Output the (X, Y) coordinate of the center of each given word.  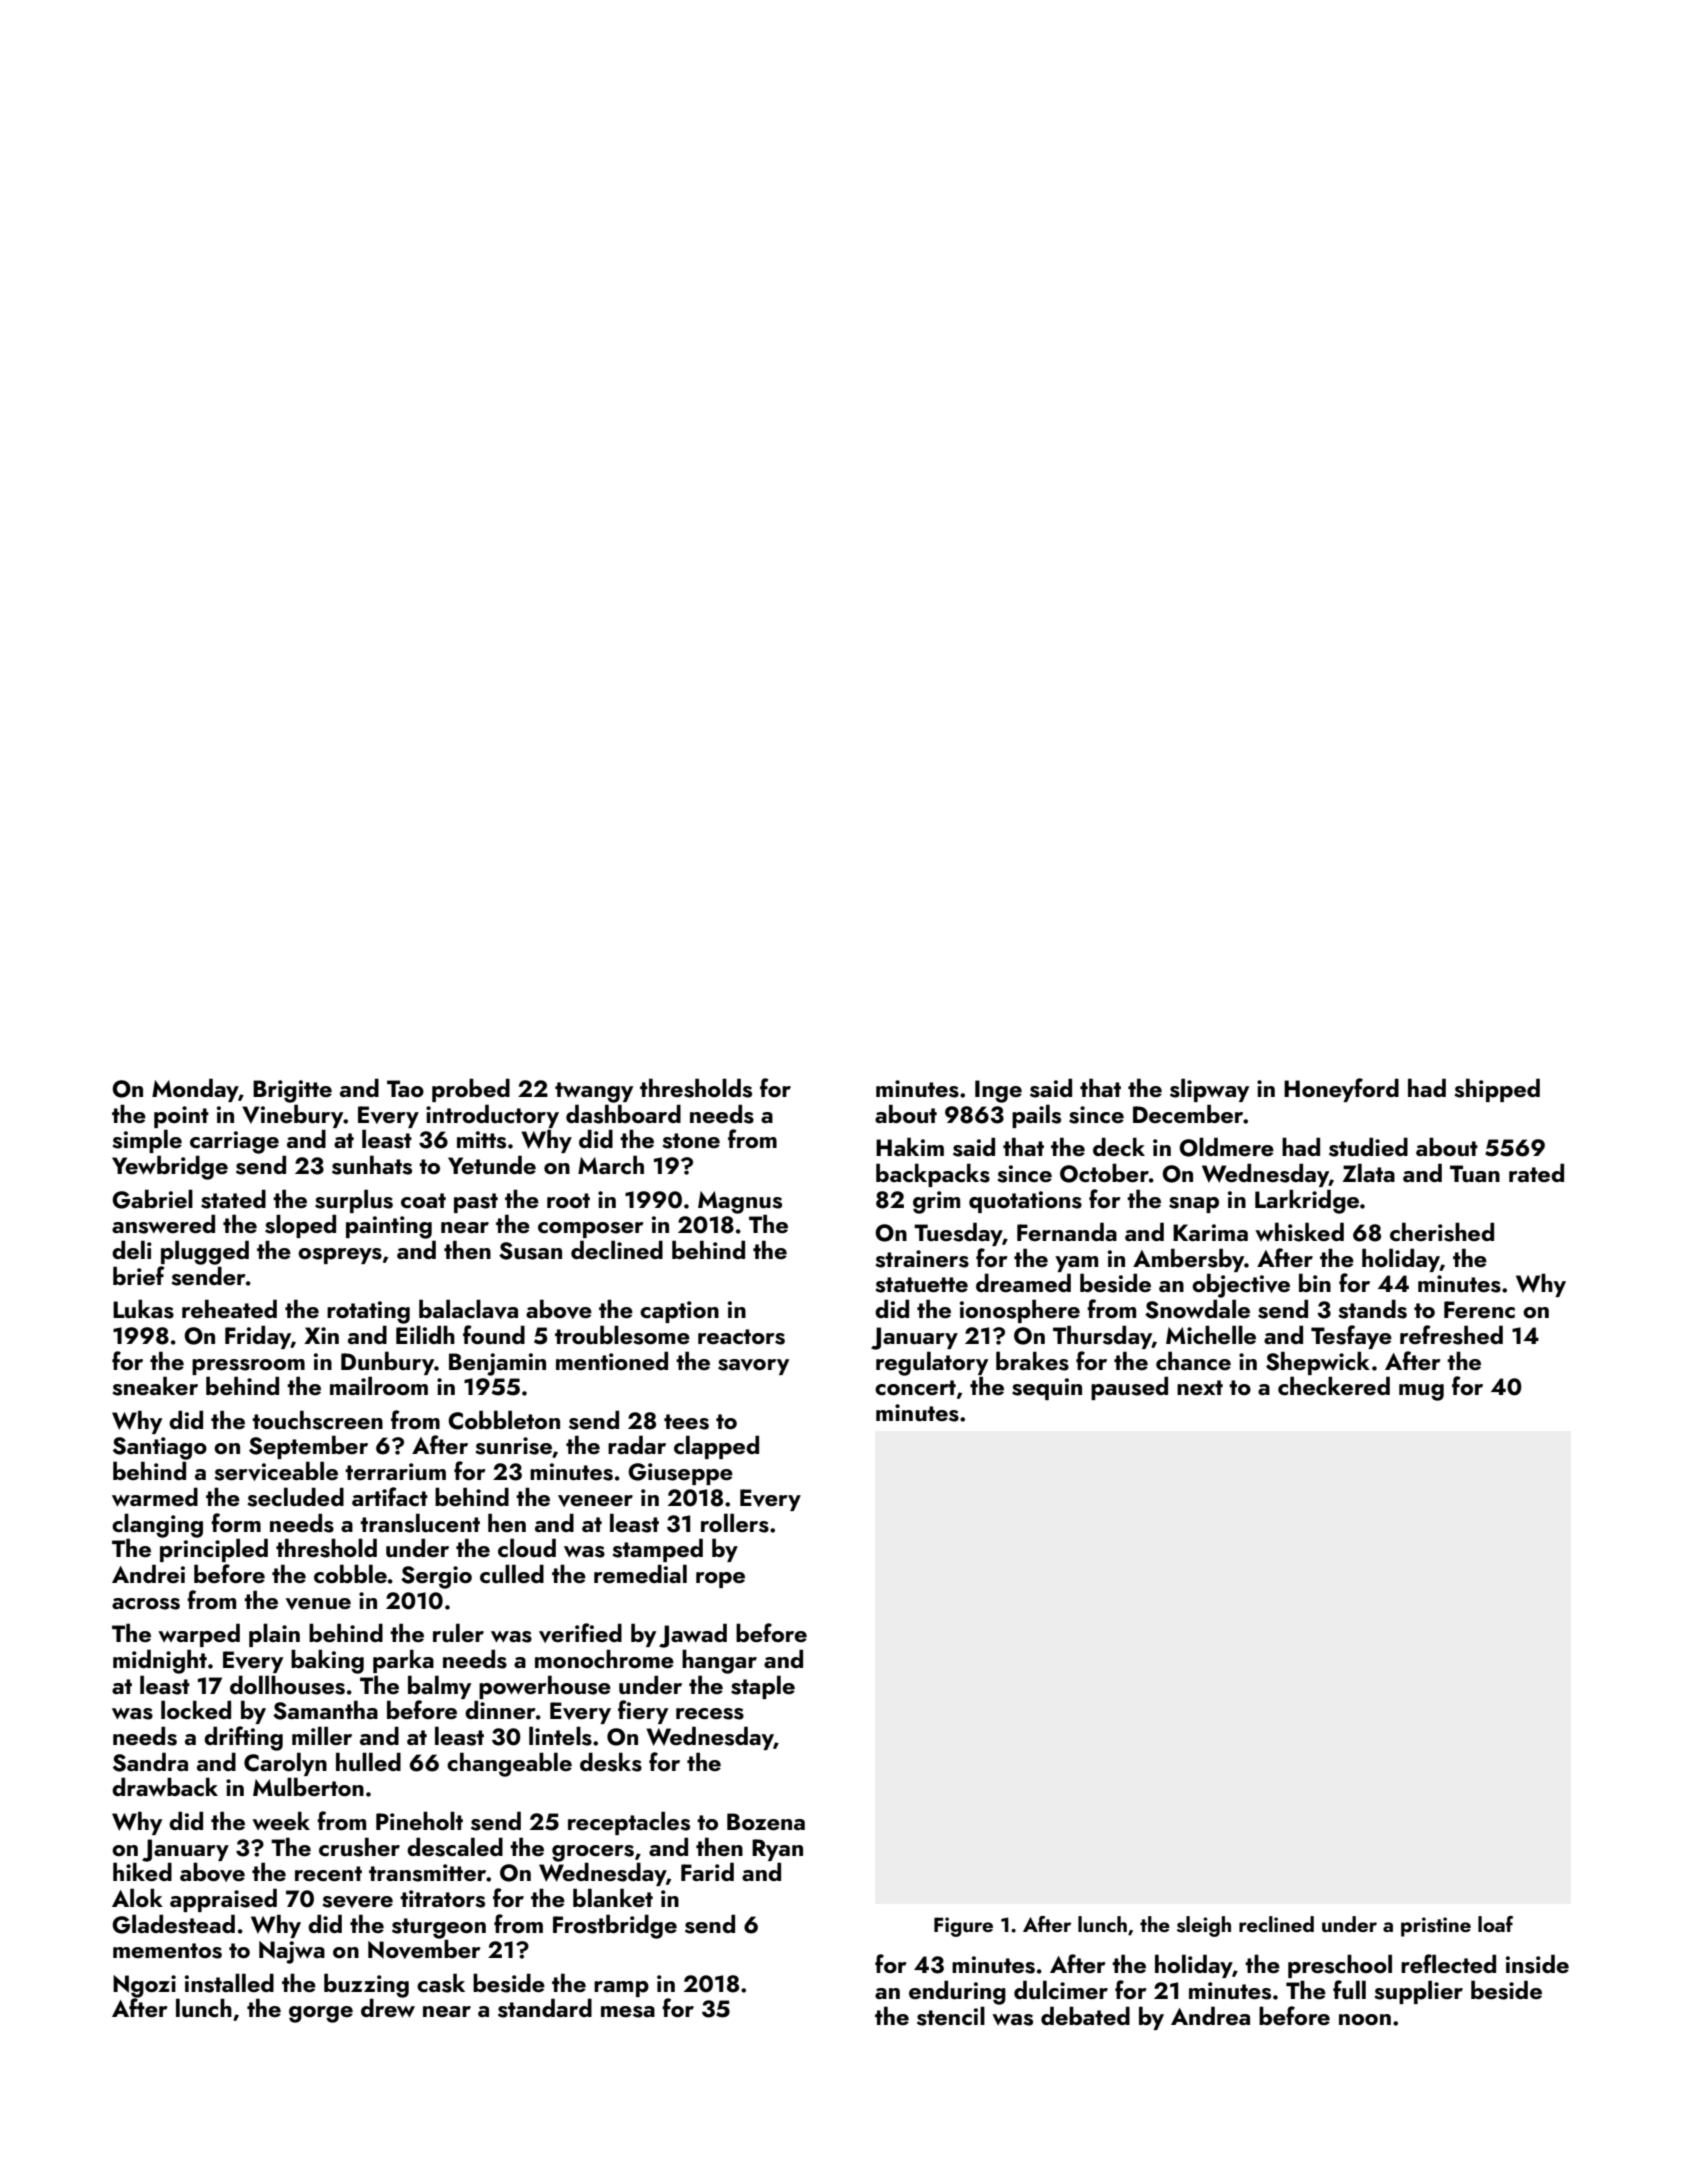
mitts (481, 1140)
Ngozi (144, 1986)
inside (1537, 1964)
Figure (963, 1927)
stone (691, 1141)
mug (1421, 1392)
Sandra (150, 1762)
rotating (368, 1312)
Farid (707, 1871)
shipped (1497, 1090)
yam (1076, 1264)
